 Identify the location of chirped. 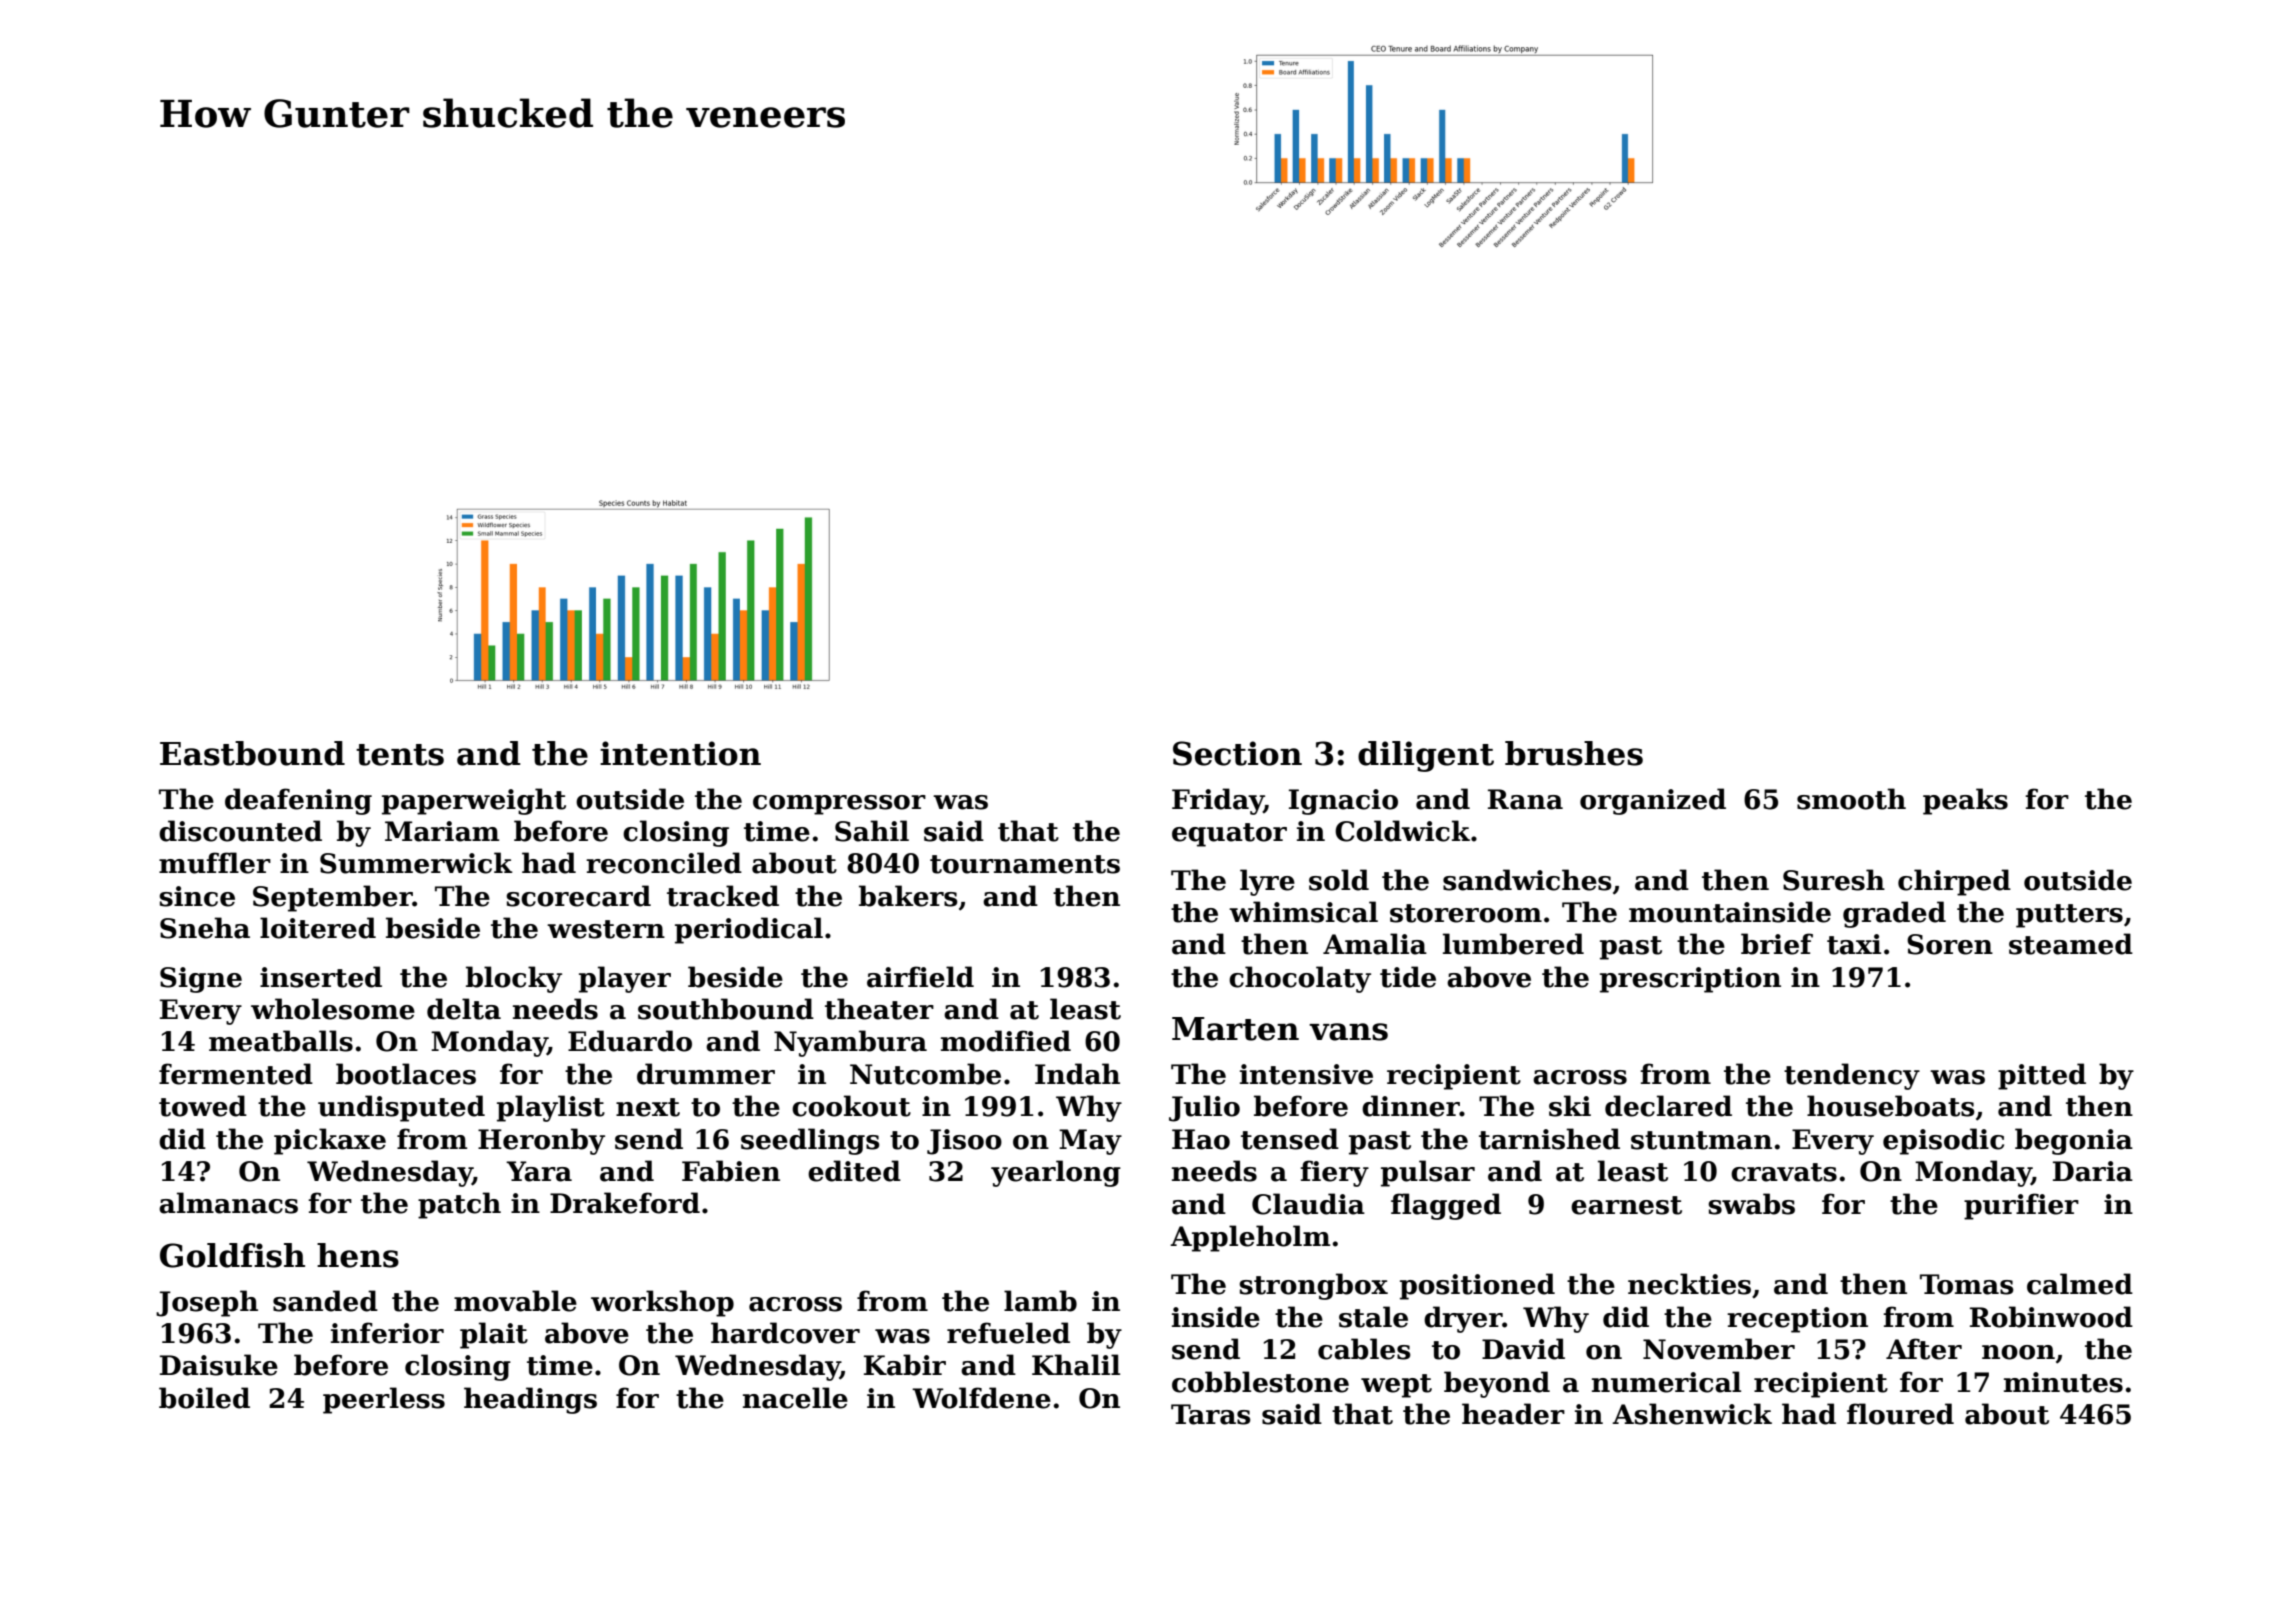
(1954, 882).
